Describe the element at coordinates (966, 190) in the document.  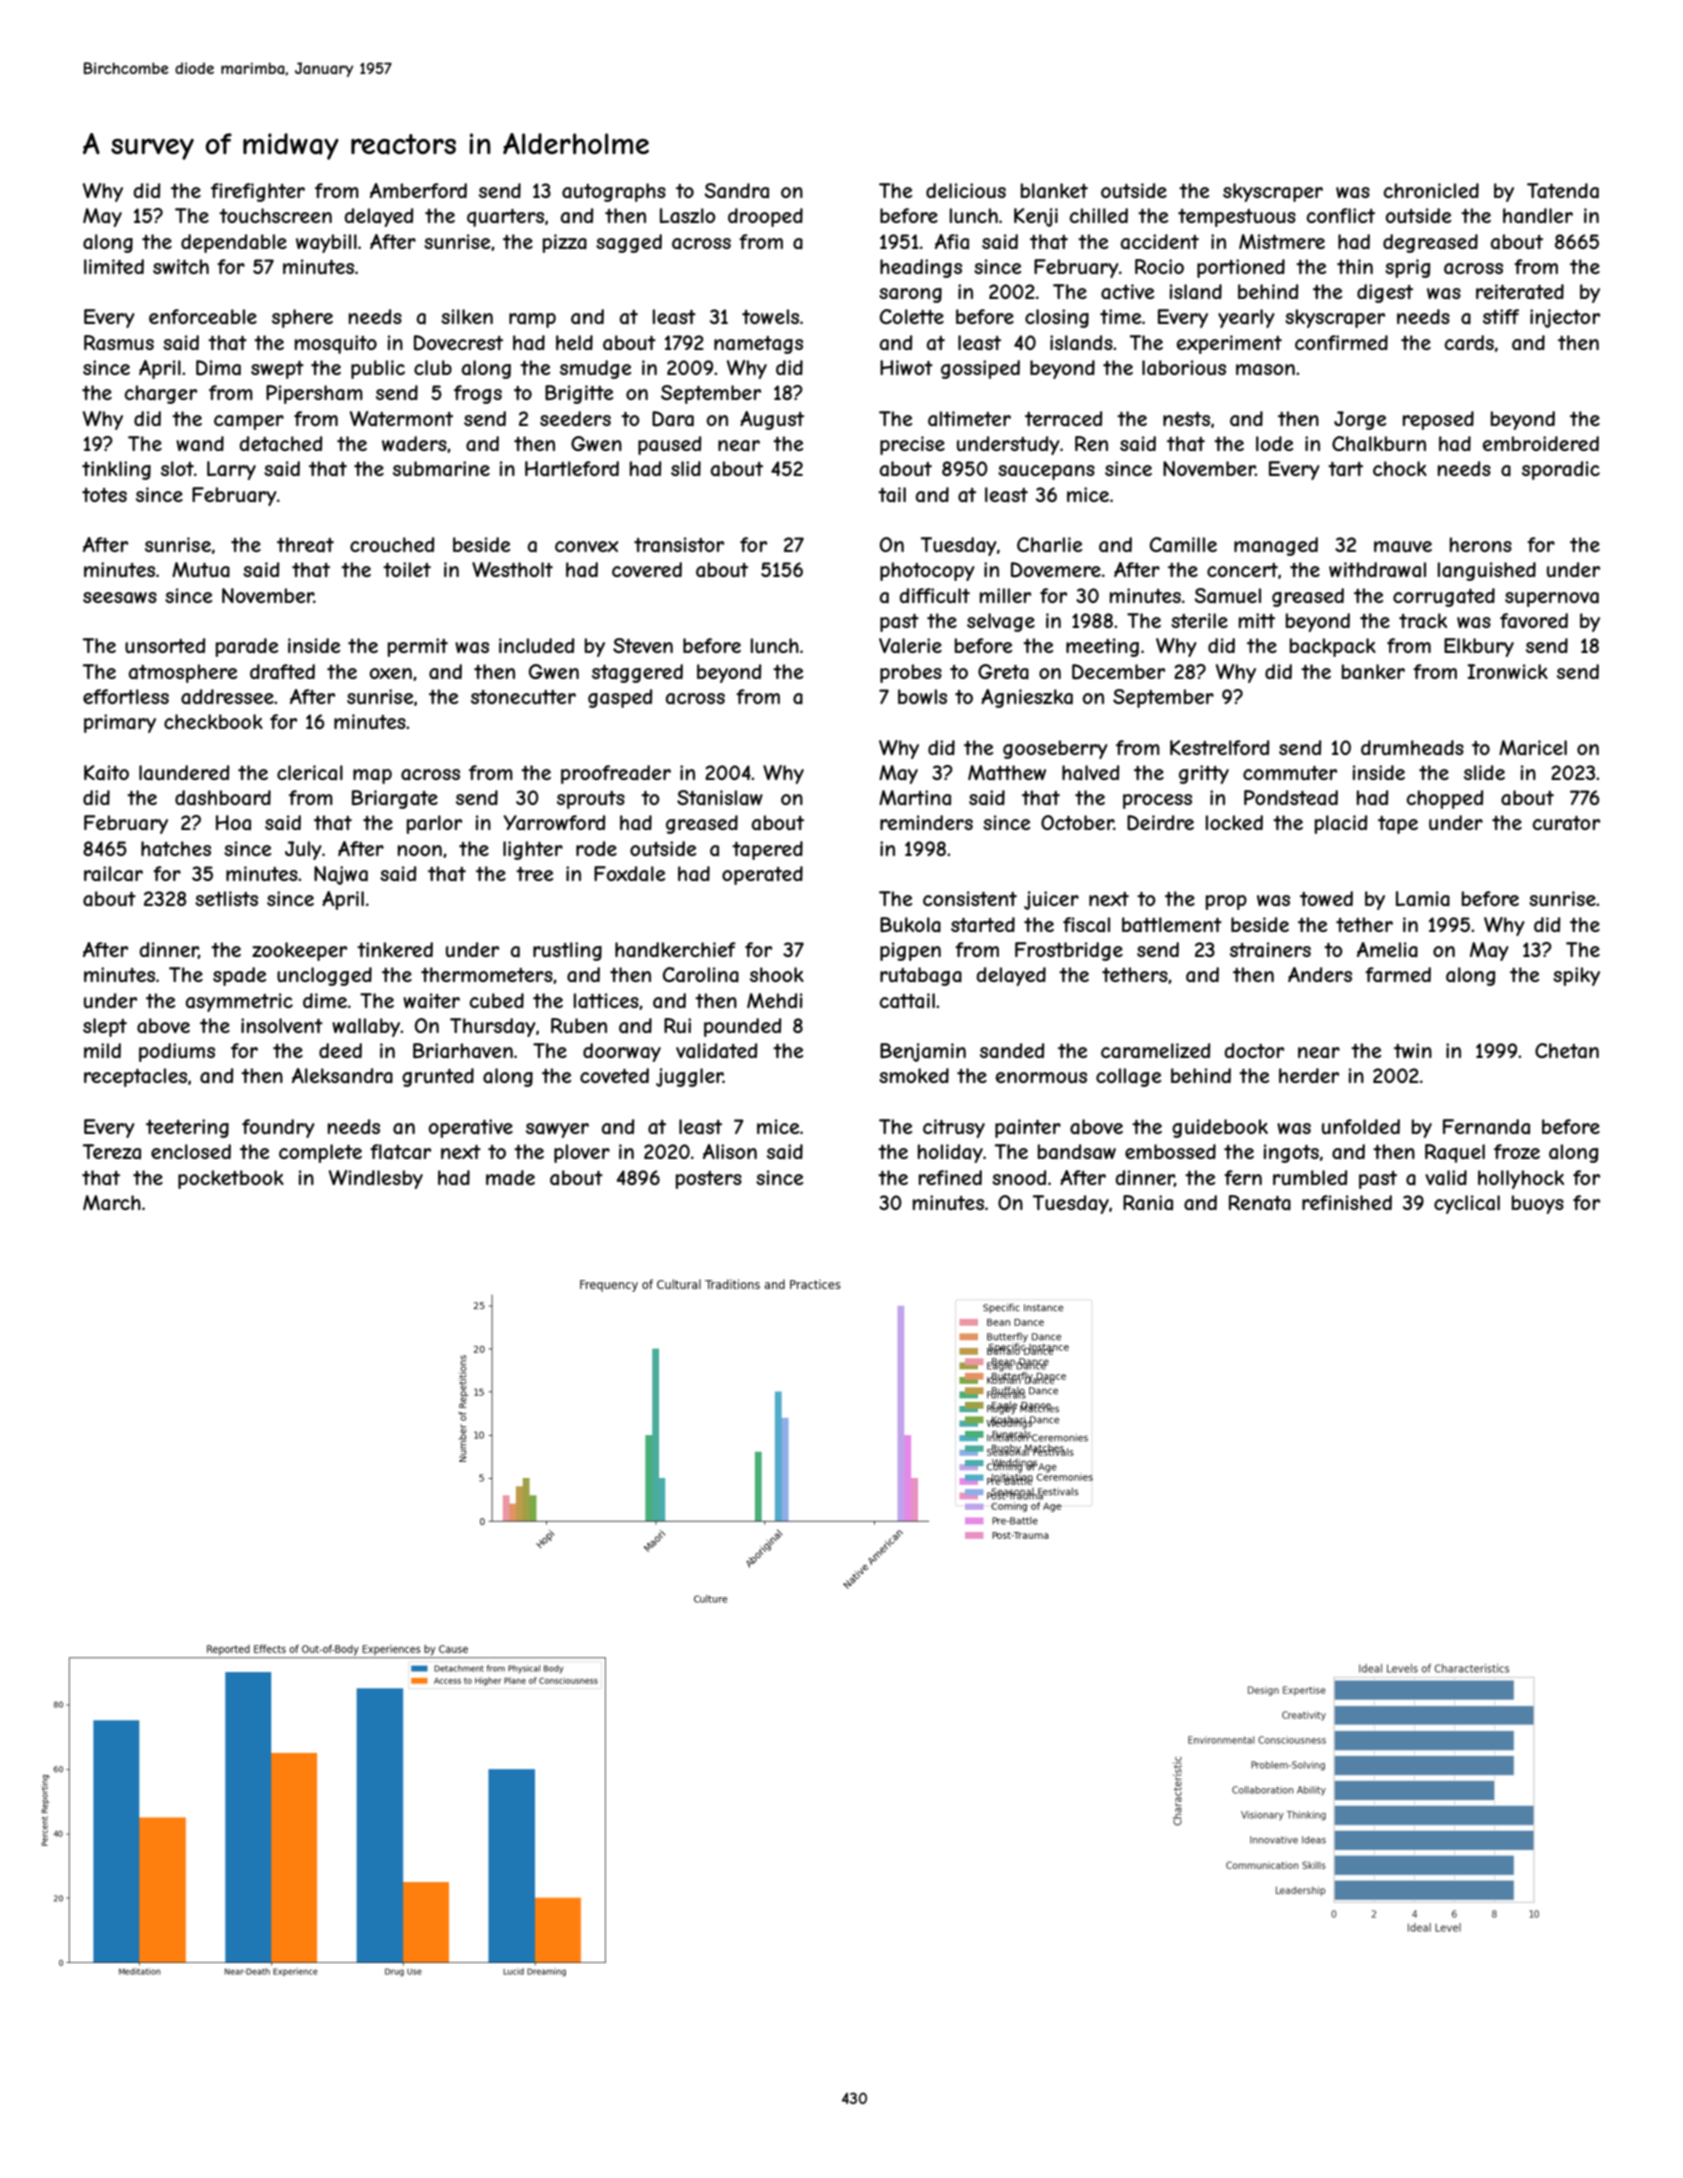
I see `delicious` at that location.
